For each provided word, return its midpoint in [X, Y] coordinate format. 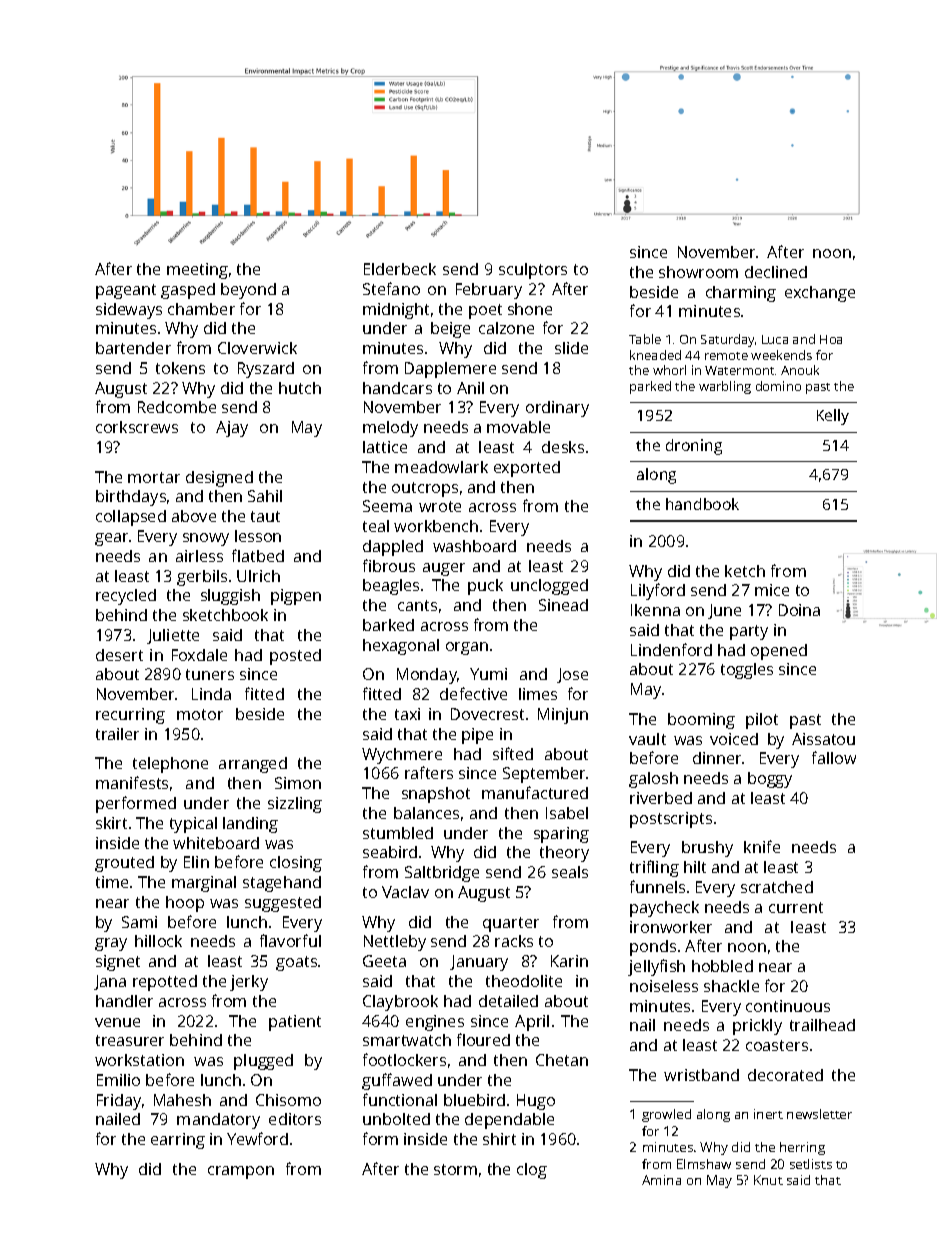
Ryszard [266, 370]
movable [518, 427]
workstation [139, 1060]
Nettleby [395, 943]
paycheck [664, 909]
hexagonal [401, 647]
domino [778, 386]
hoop [185, 904]
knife [762, 846]
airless [199, 556]
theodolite [524, 981]
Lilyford [658, 591]
